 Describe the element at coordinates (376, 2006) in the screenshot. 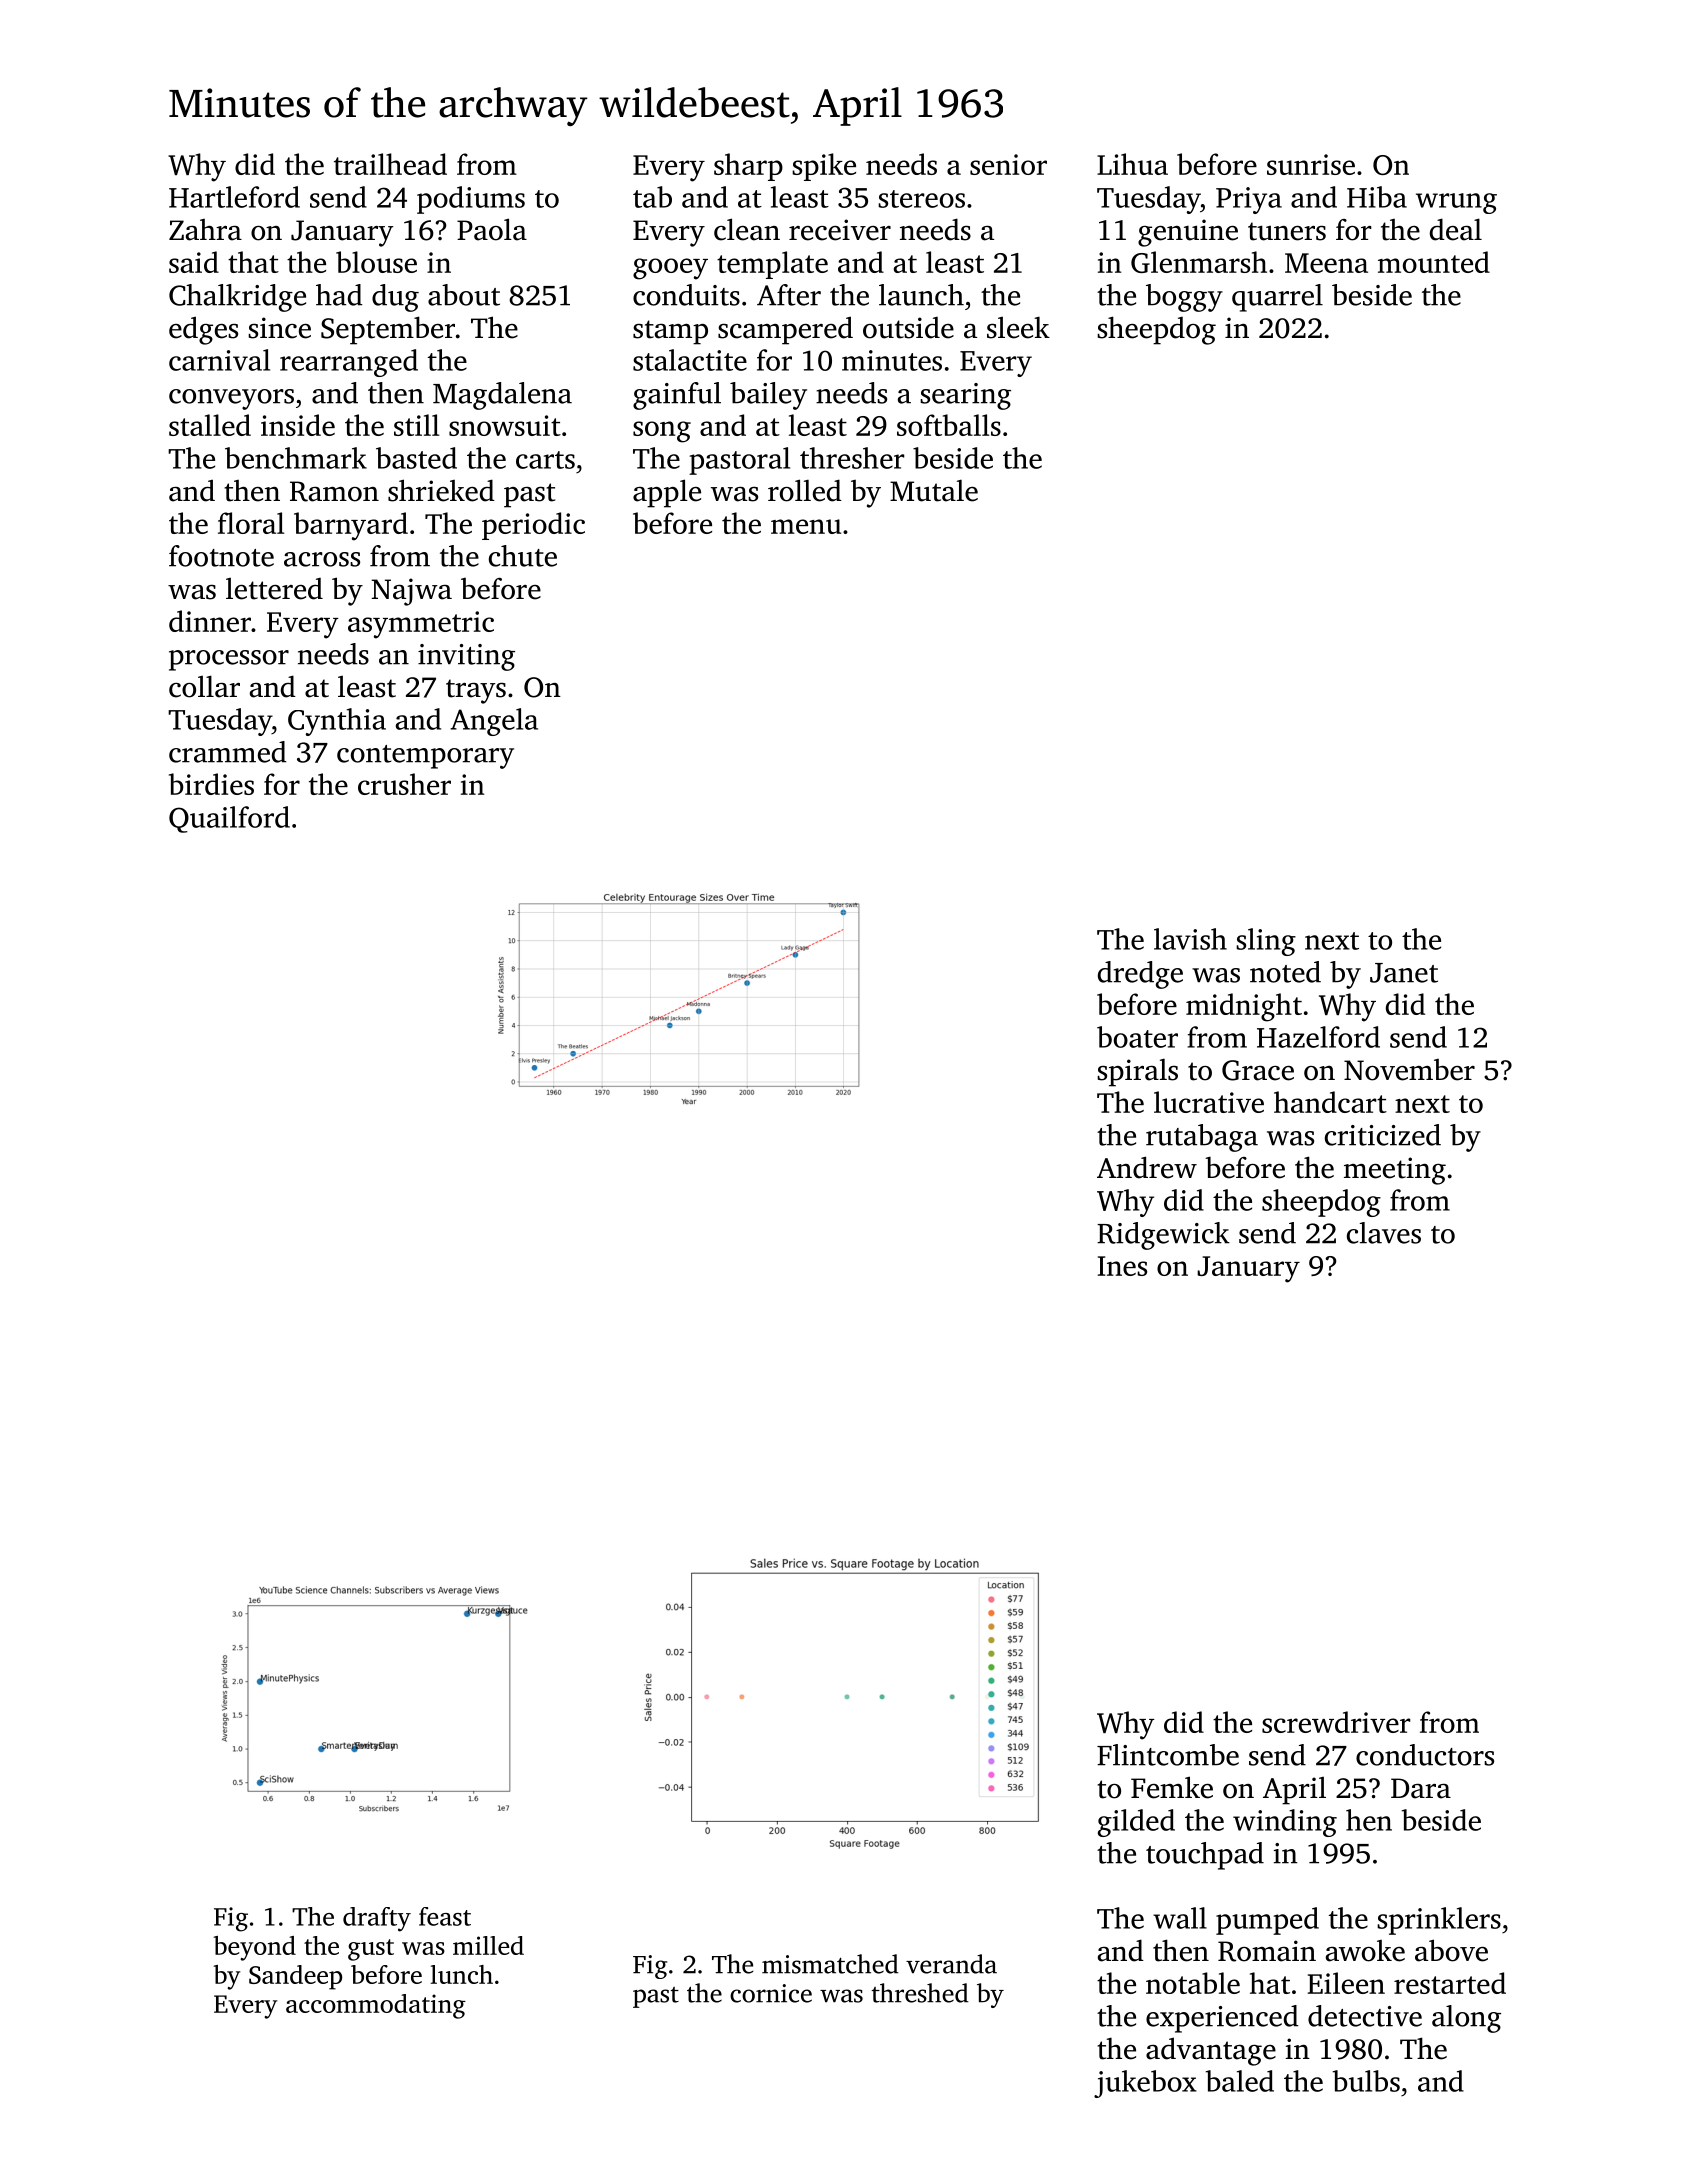

I see `accommodating` at that location.
